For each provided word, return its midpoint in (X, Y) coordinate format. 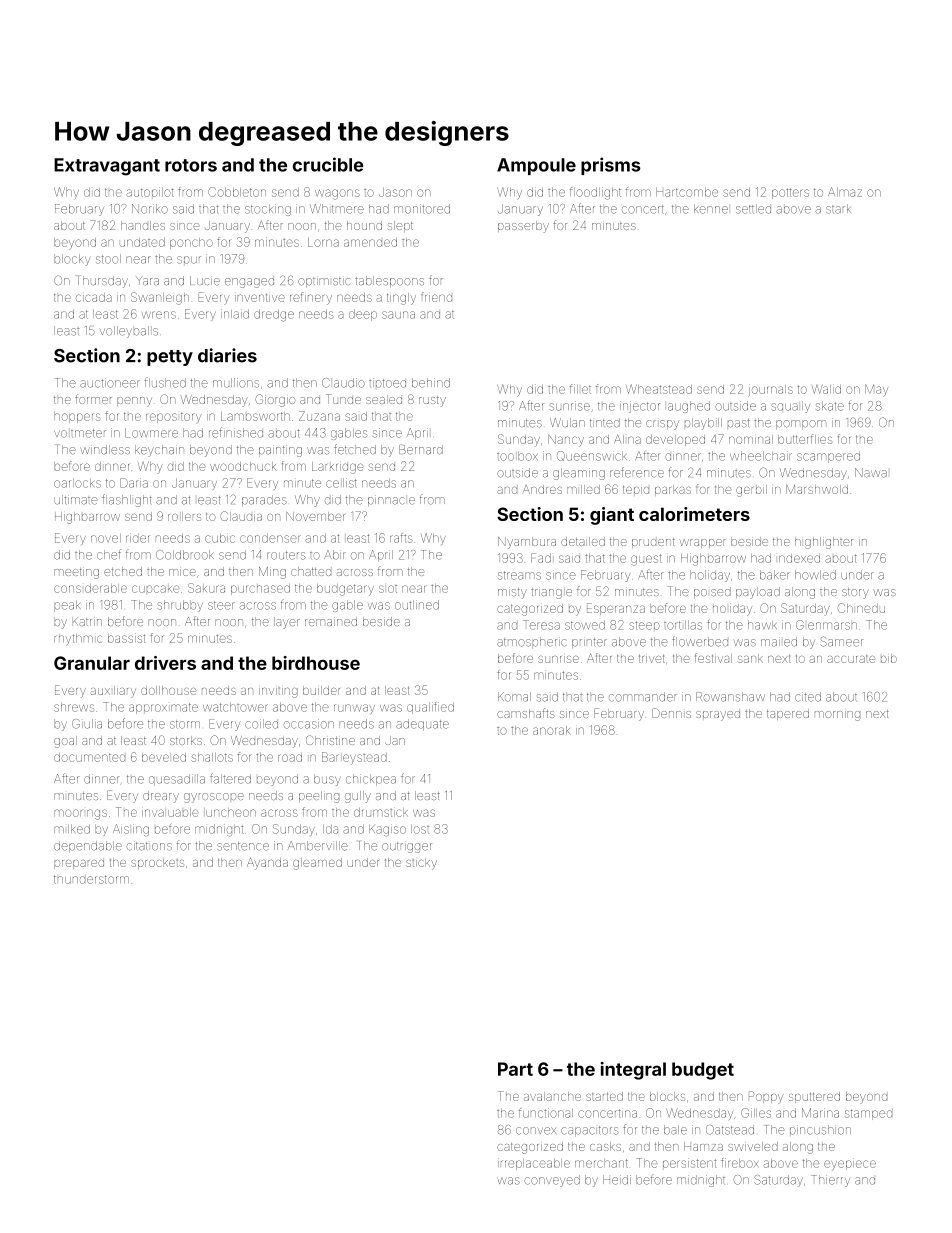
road (290, 757)
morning (837, 716)
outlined (417, 605)
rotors (191, 165)
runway (354, 709)
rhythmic (78, 640)
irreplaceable (534, 1164)
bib (889, 658)
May (876, 390)
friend (436, 297)
